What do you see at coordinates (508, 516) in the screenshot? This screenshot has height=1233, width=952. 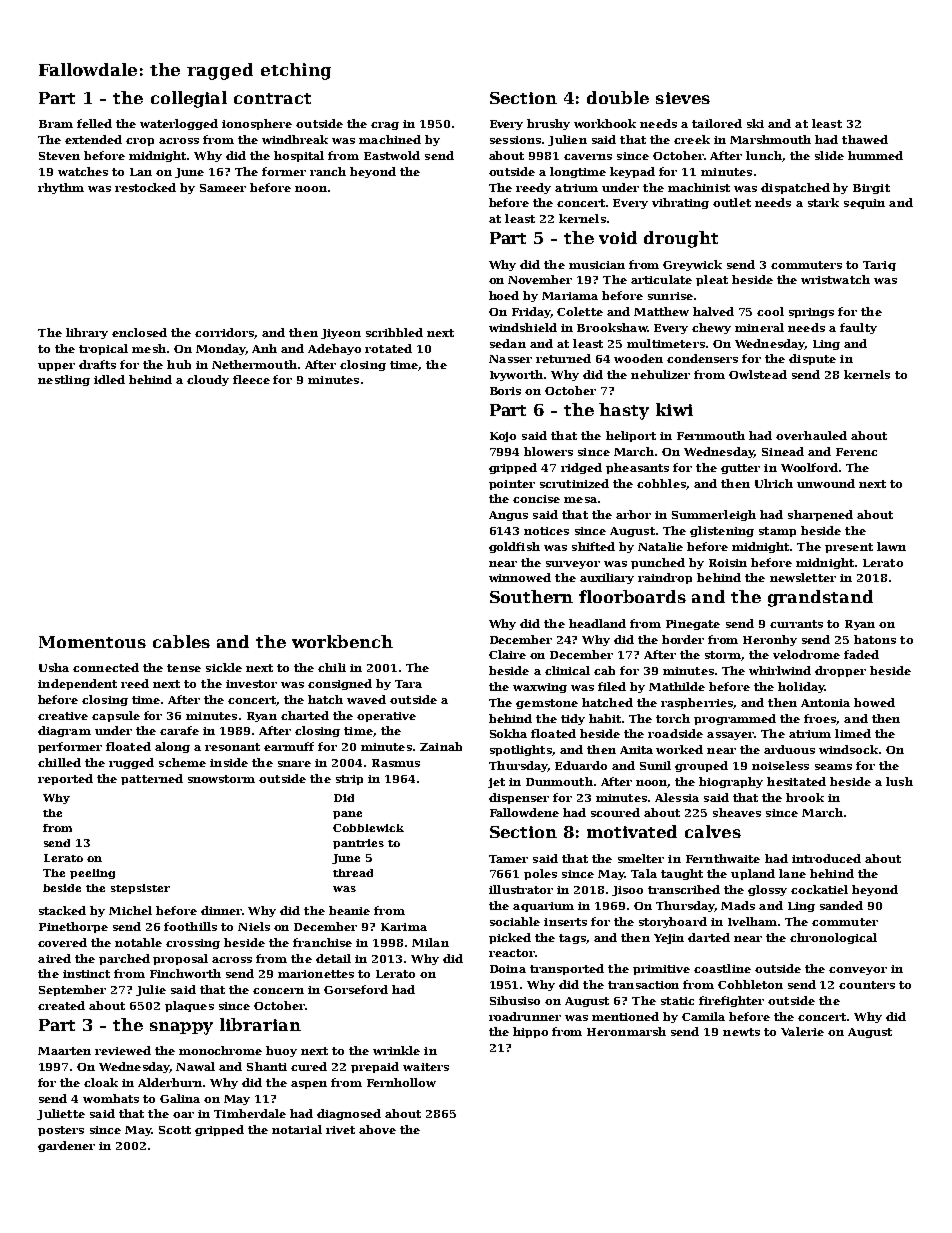 I see `Angus` at bounding box center [508, 516].
